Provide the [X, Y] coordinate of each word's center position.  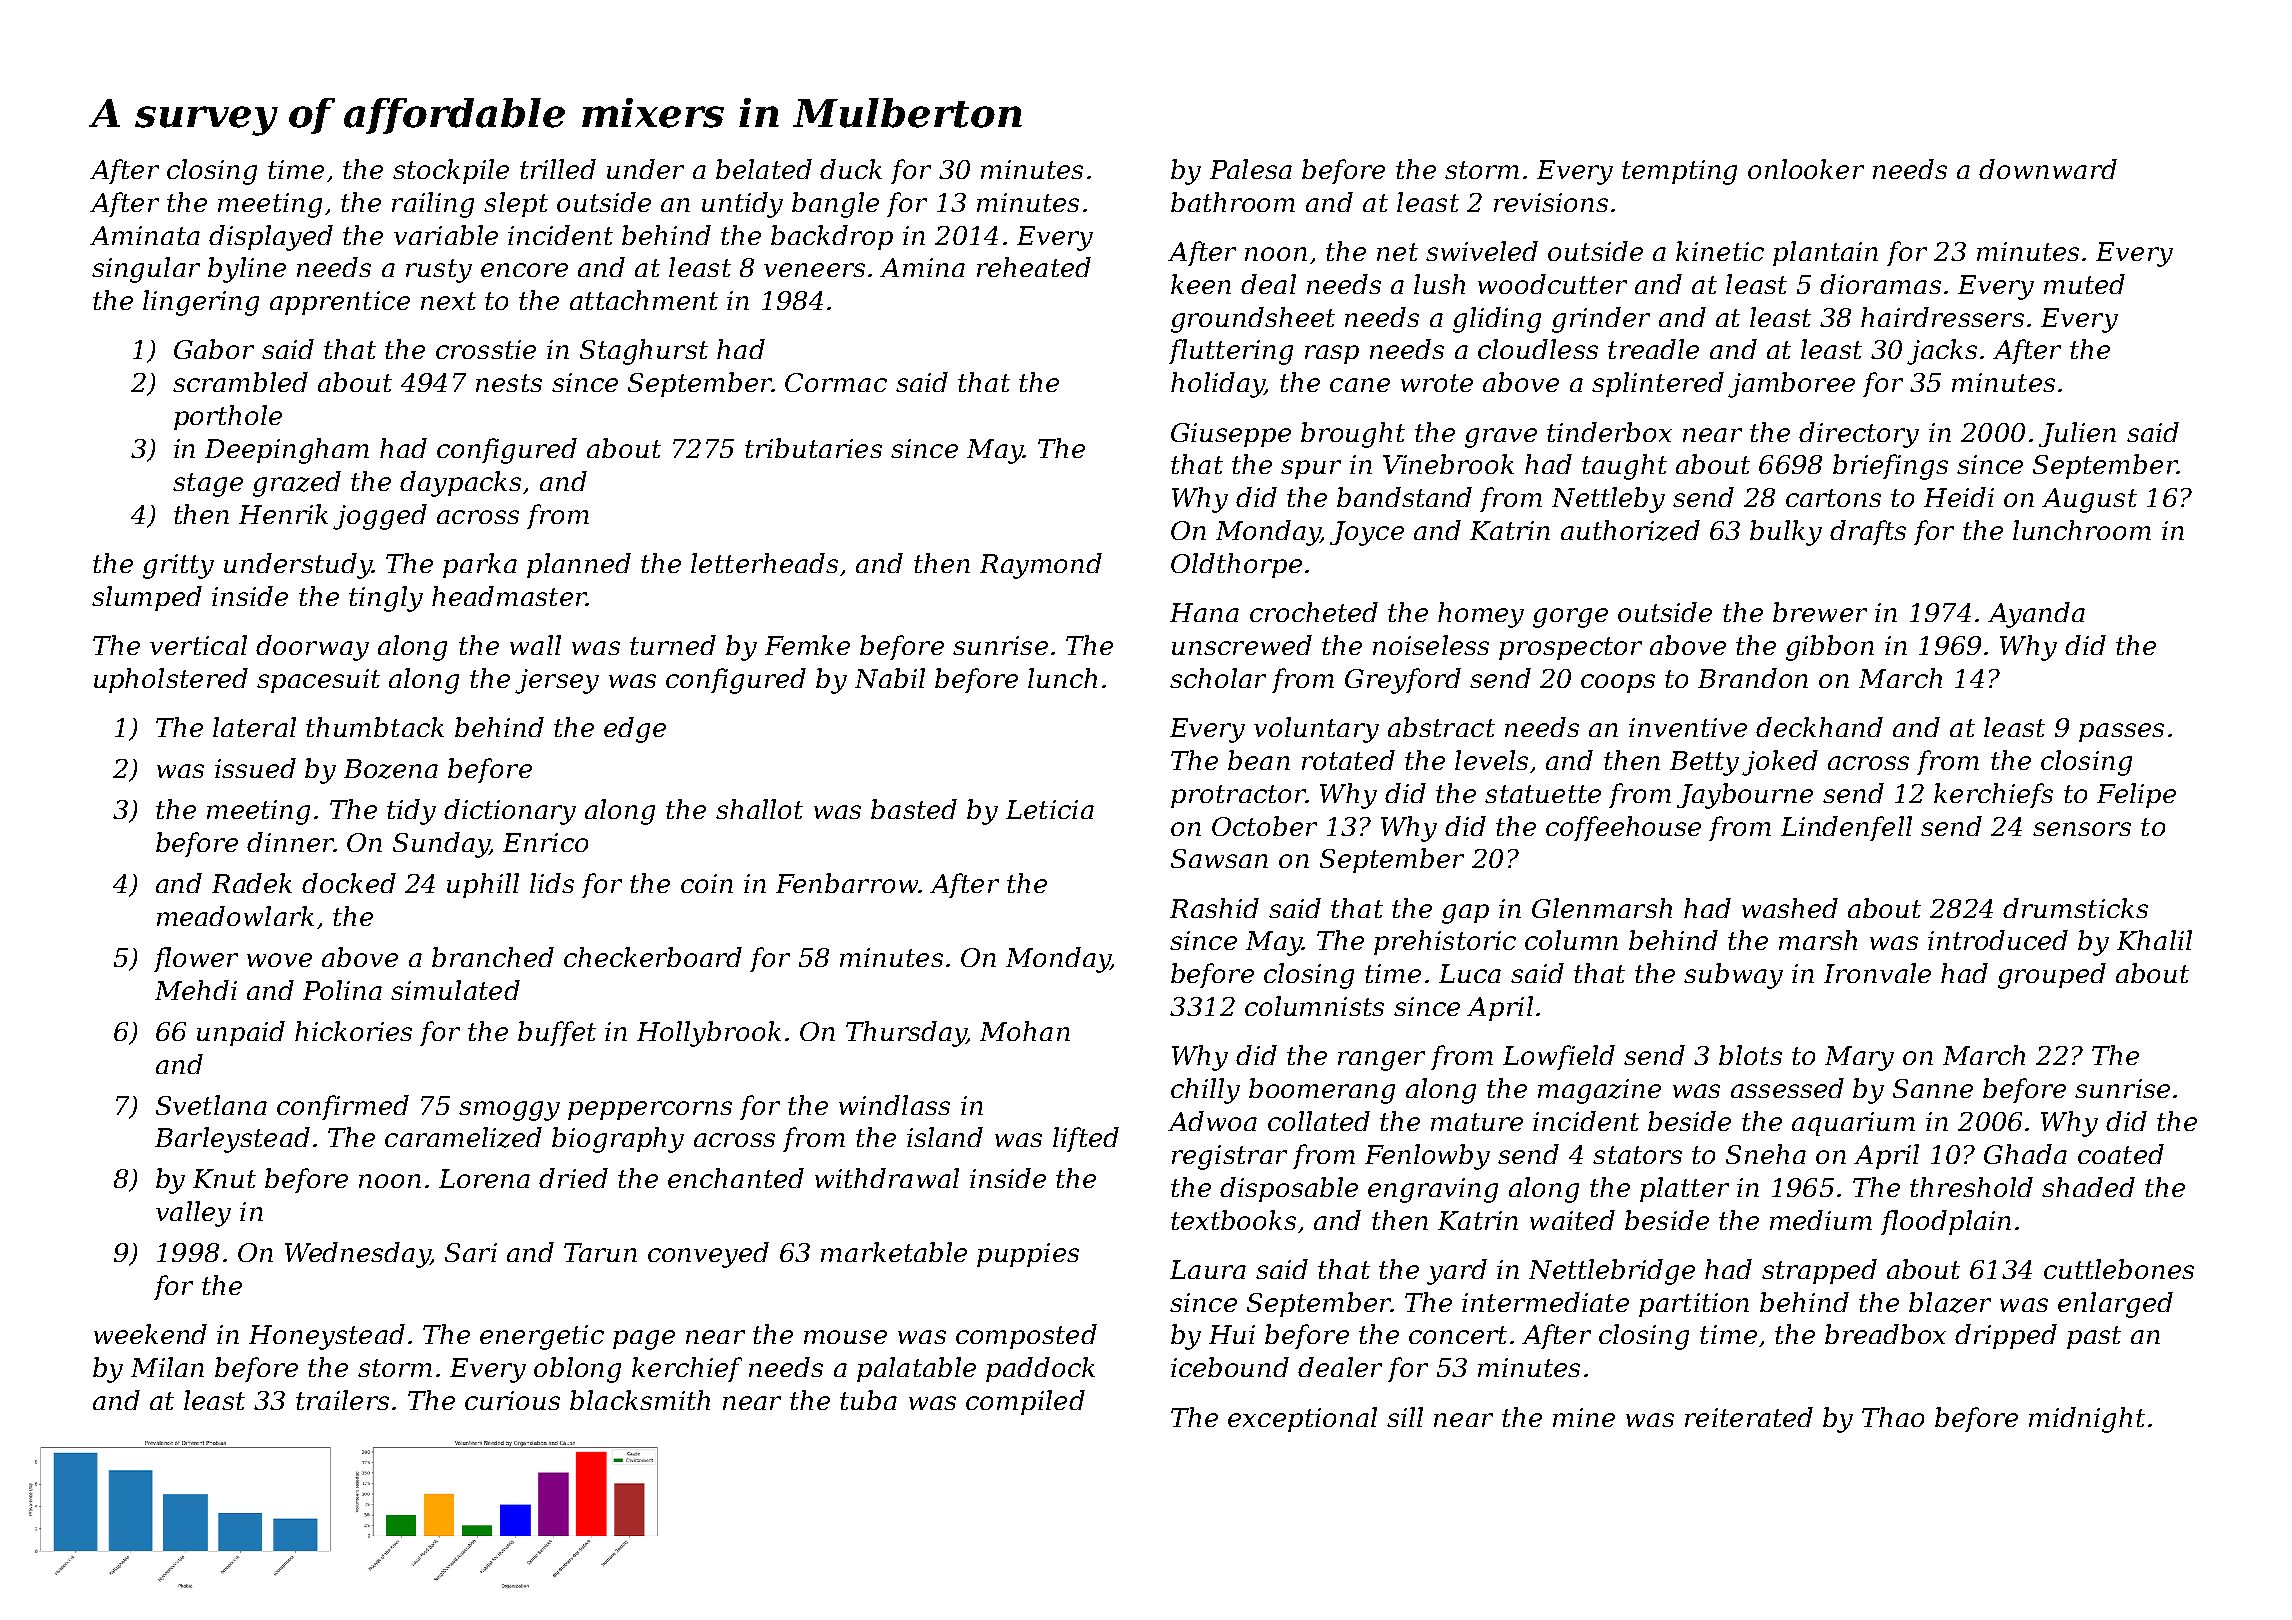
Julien [2077, 434]
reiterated [1749, 1417]
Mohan [1025, 1031]
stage [208, 485]
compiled [1025, 1402]
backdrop [832, 237]
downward [2048, 169]
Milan [167, 1367]
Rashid [1214, 908]
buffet [557, 1033]
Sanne [1933, 1088]
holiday [1217, 385]
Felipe [2136, 795]
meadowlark [235, 916]
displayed [271, 238]
